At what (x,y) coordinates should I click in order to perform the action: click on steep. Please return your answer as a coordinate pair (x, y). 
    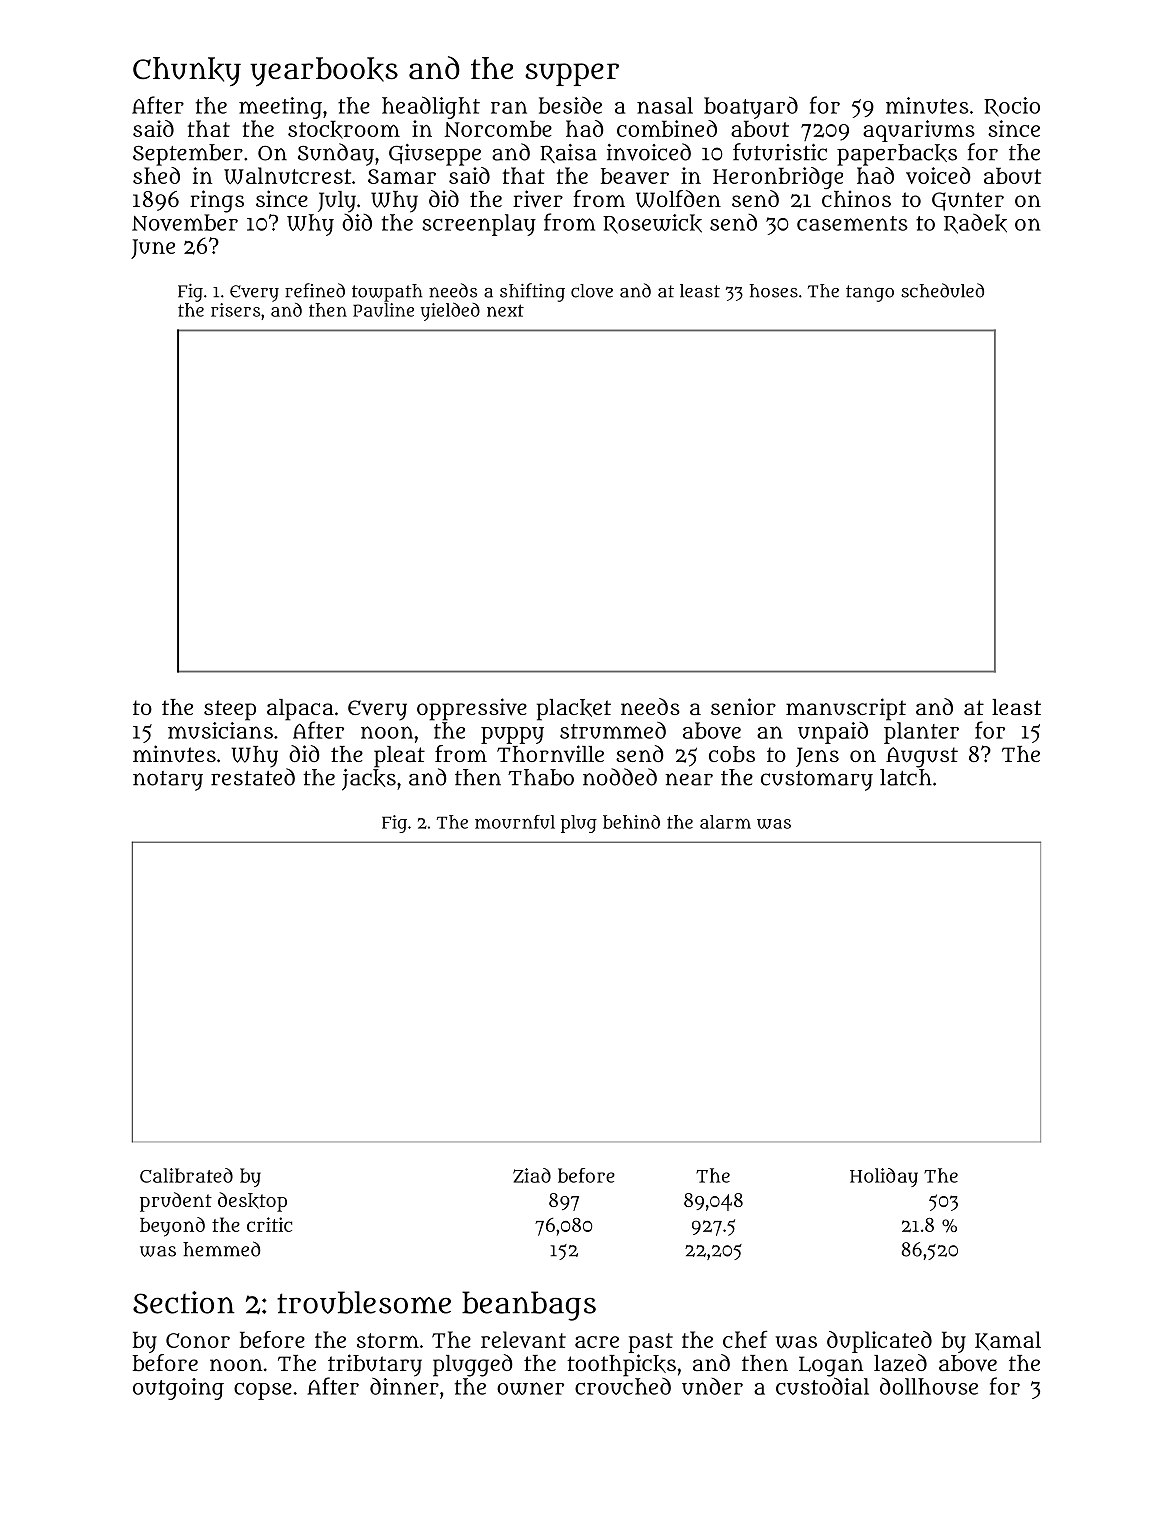
    Looking at the image, I should click on (230, 710).
